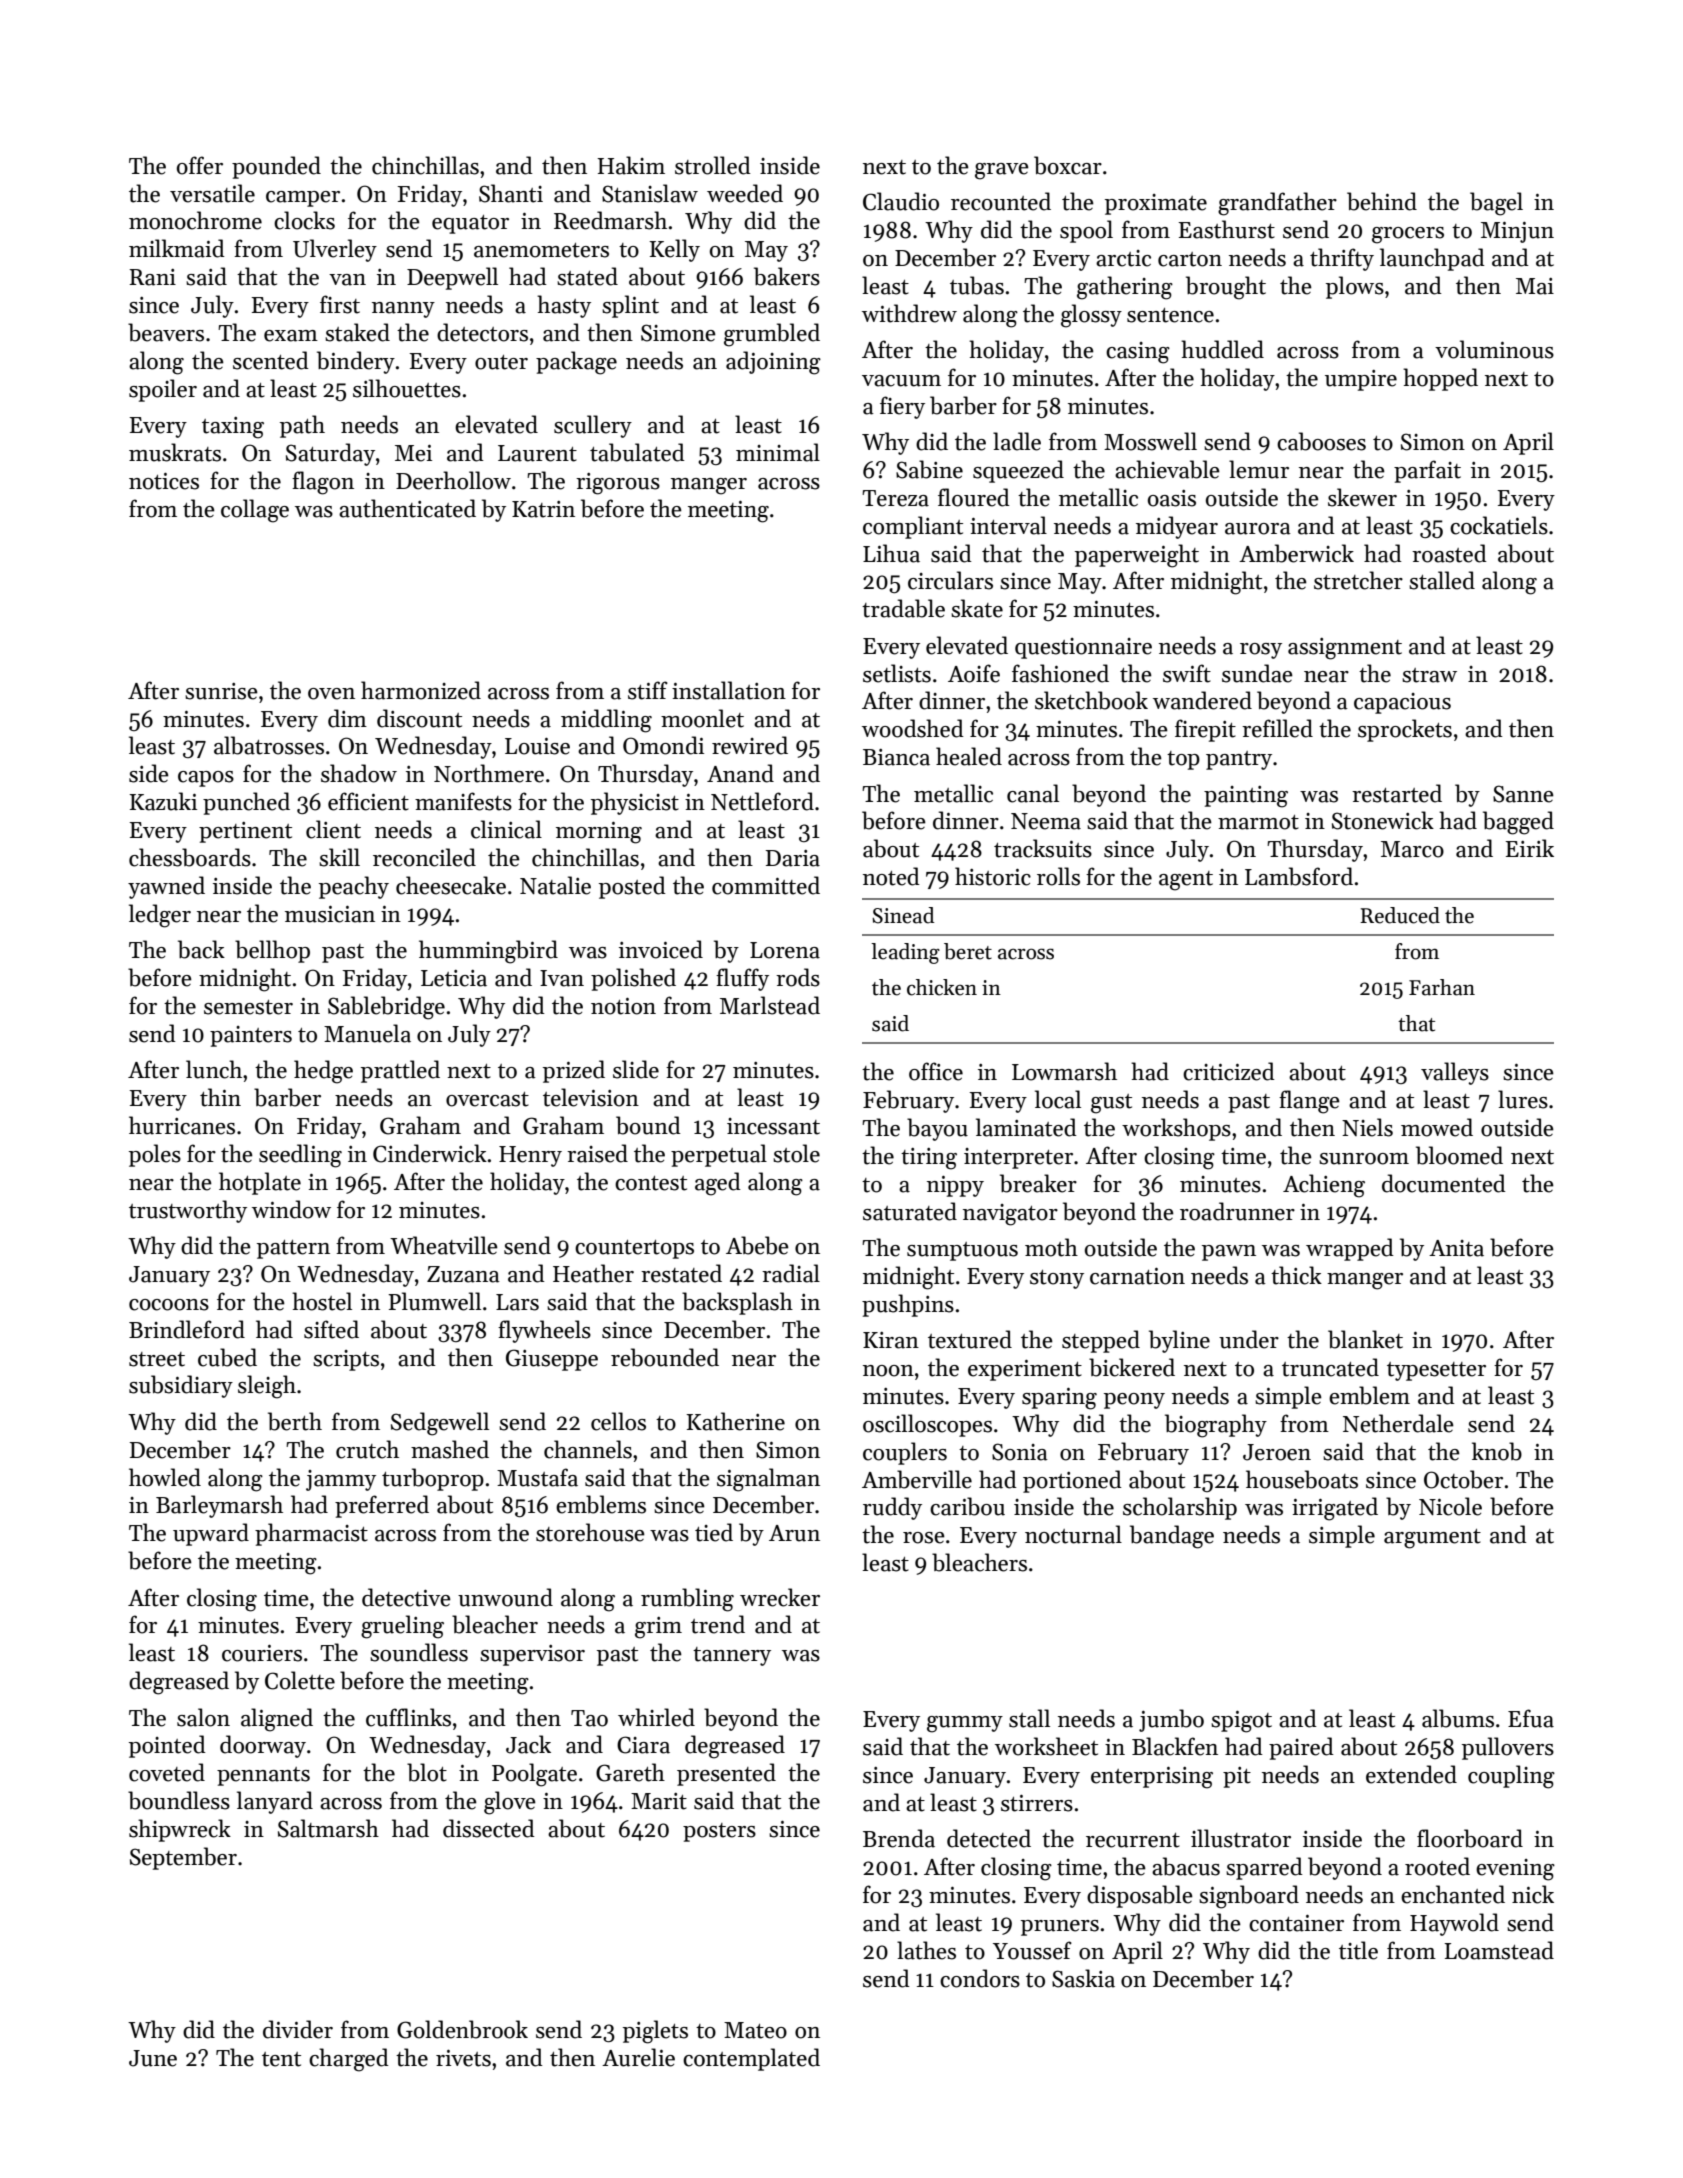  What do you see at coordinates (359, 773) in the document?
I see `shadow` at bounding box center [359, 773].
